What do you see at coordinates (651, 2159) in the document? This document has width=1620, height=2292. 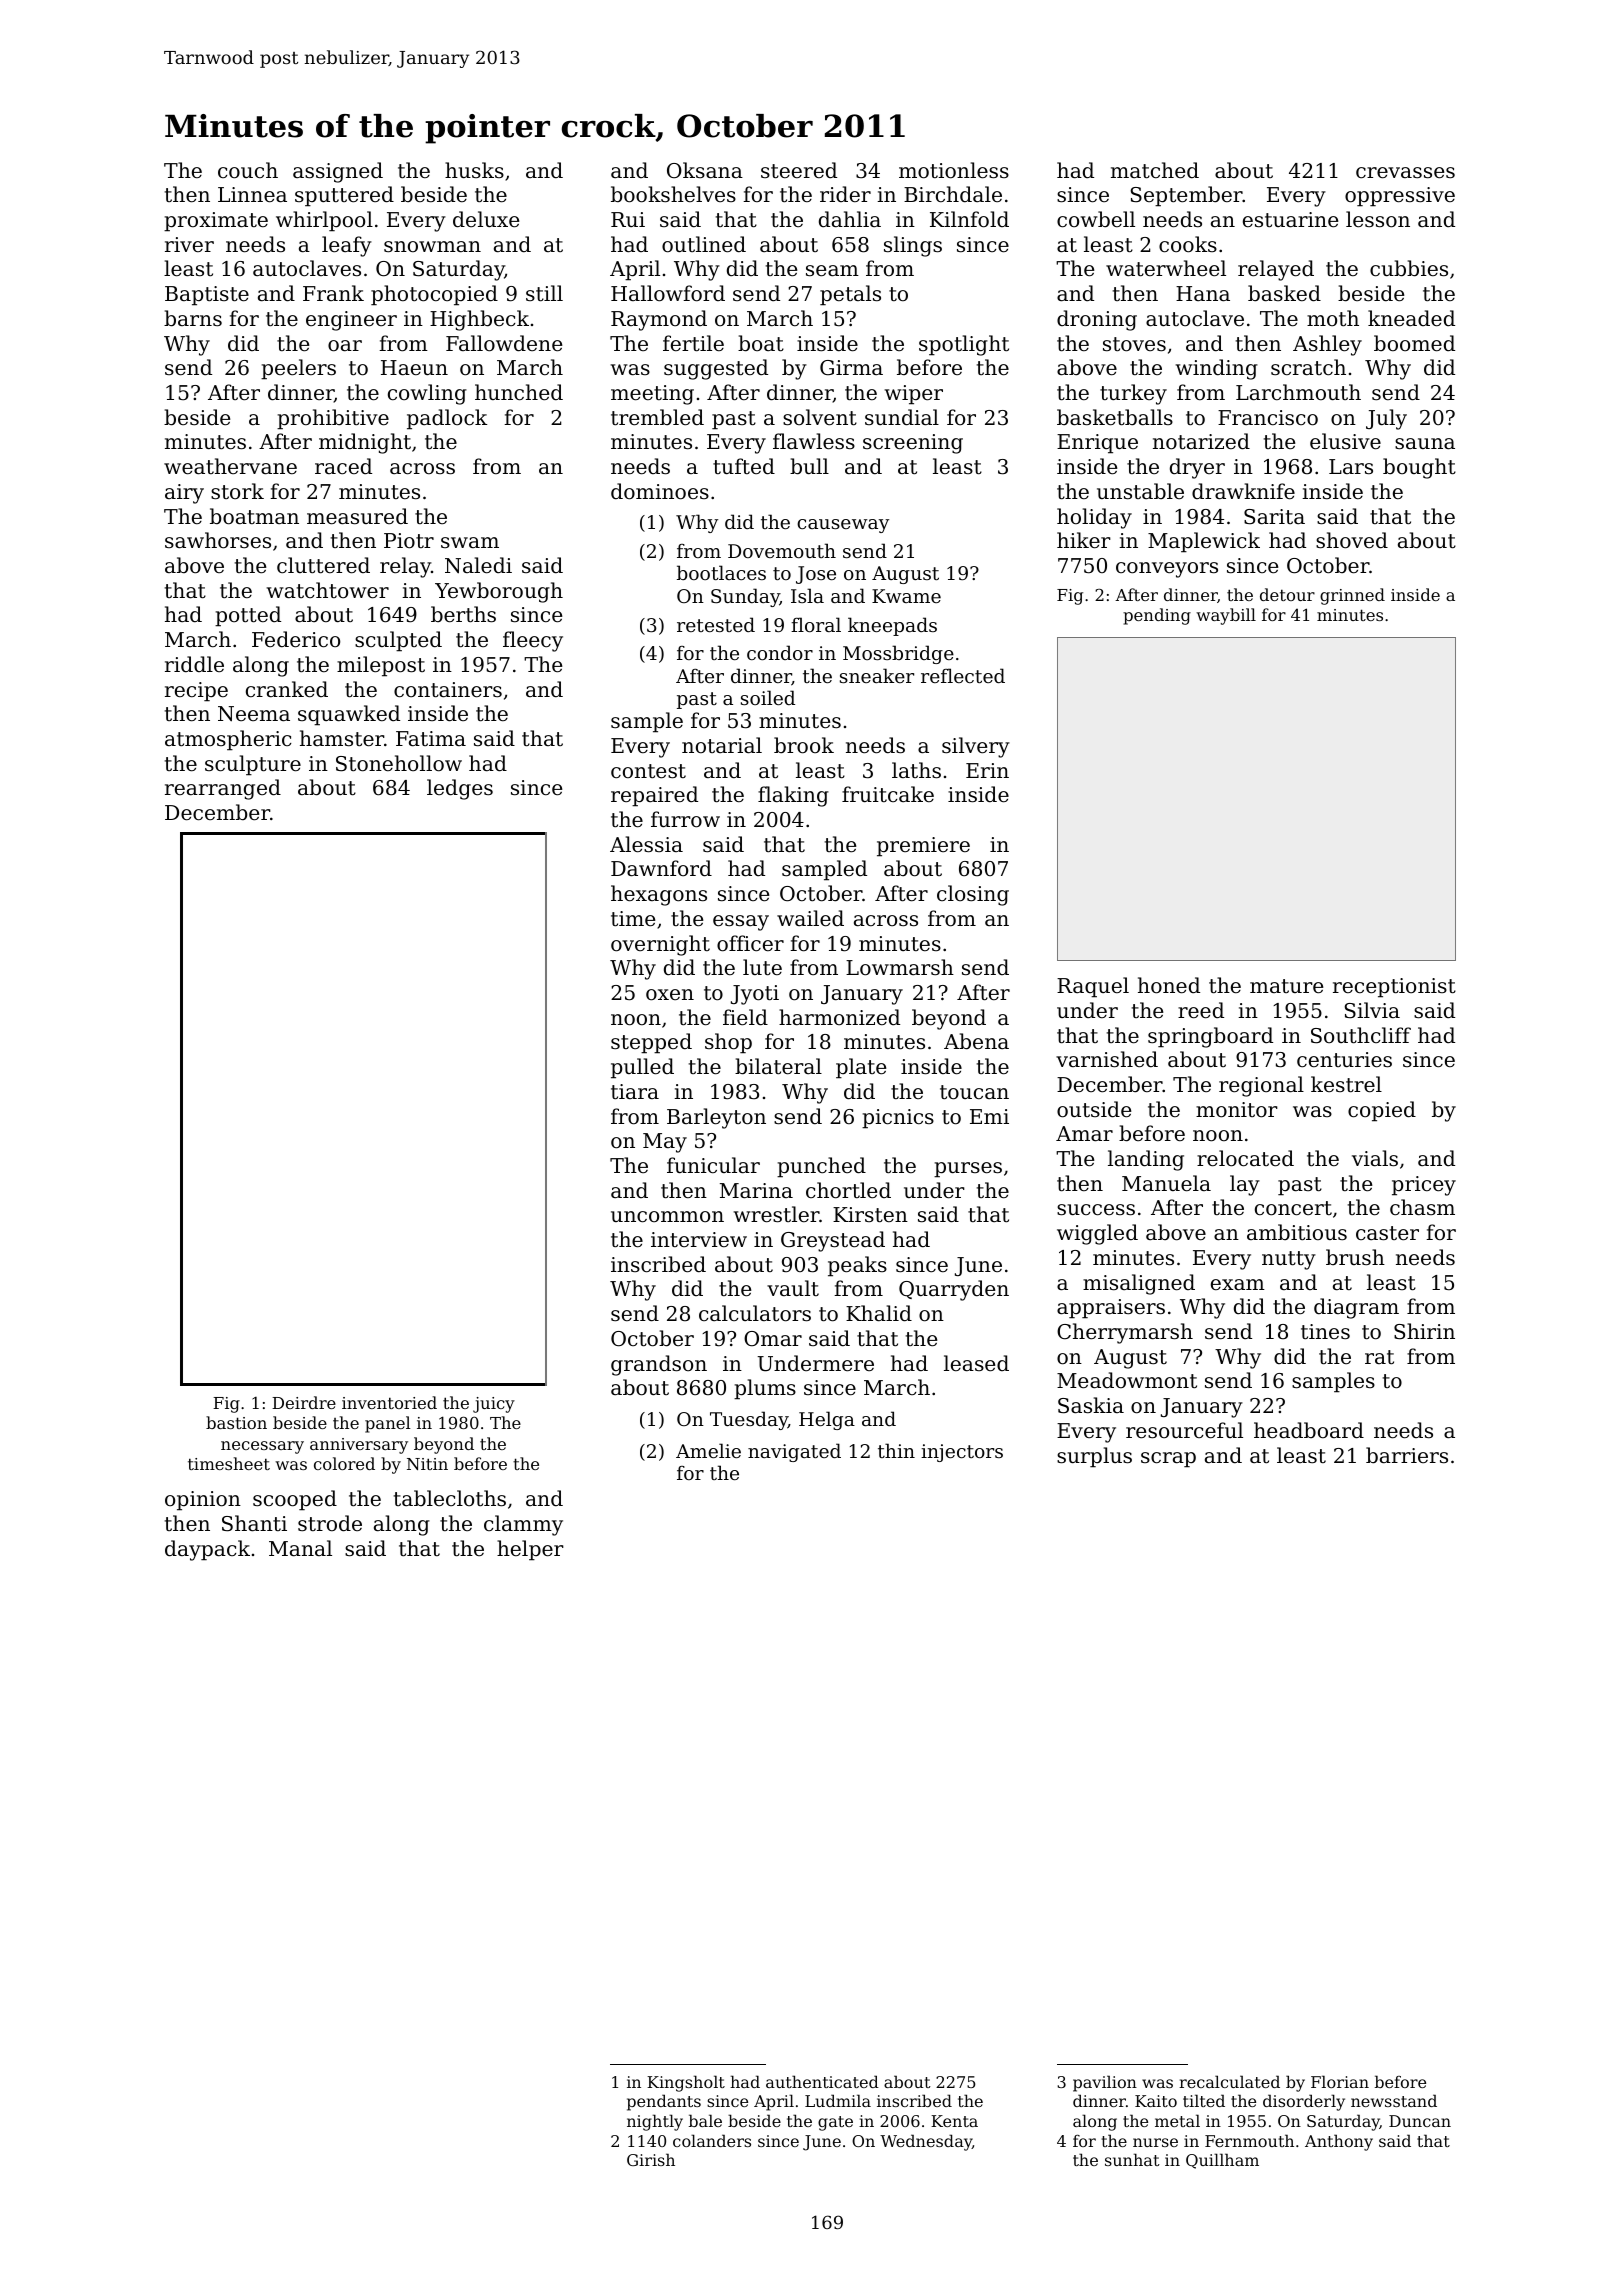 I see `Girish` at bounding box center [651, 2159].
